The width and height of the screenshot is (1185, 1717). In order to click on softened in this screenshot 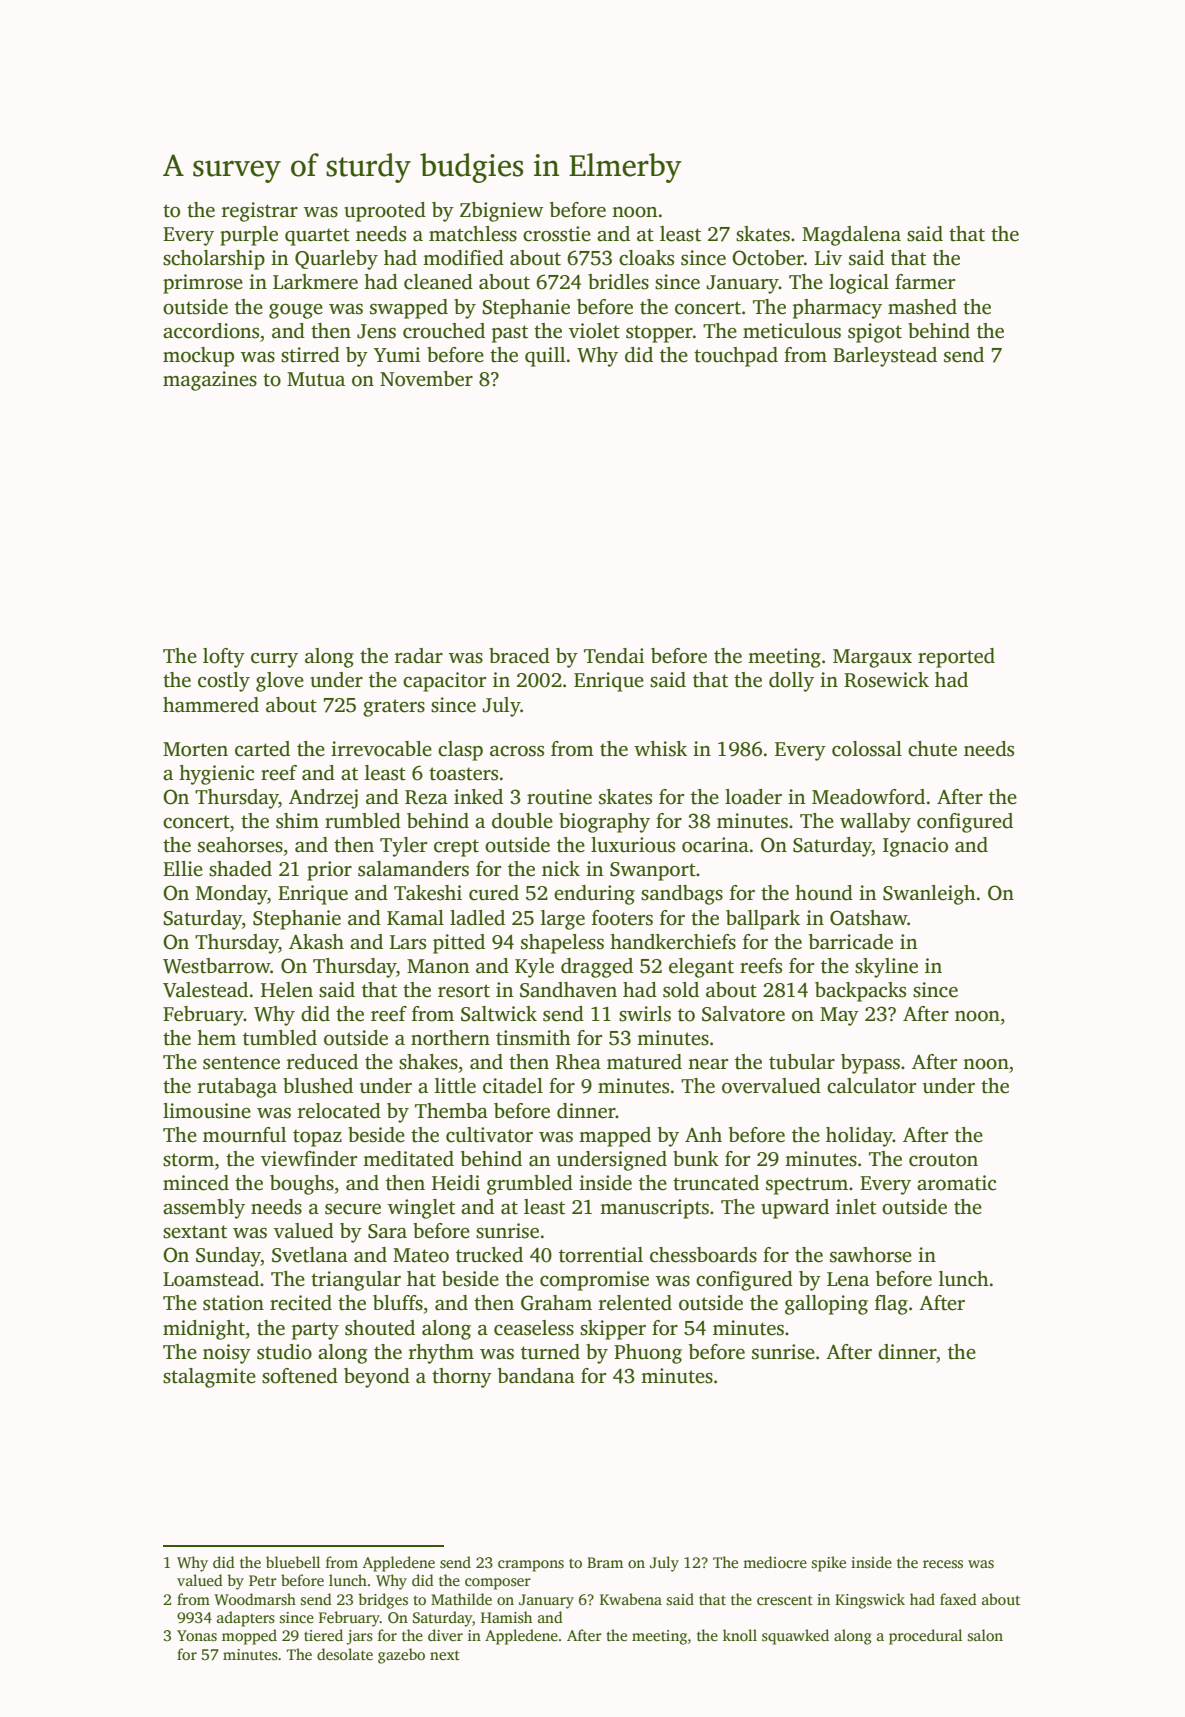, I will do `click(300, 1376)`.
